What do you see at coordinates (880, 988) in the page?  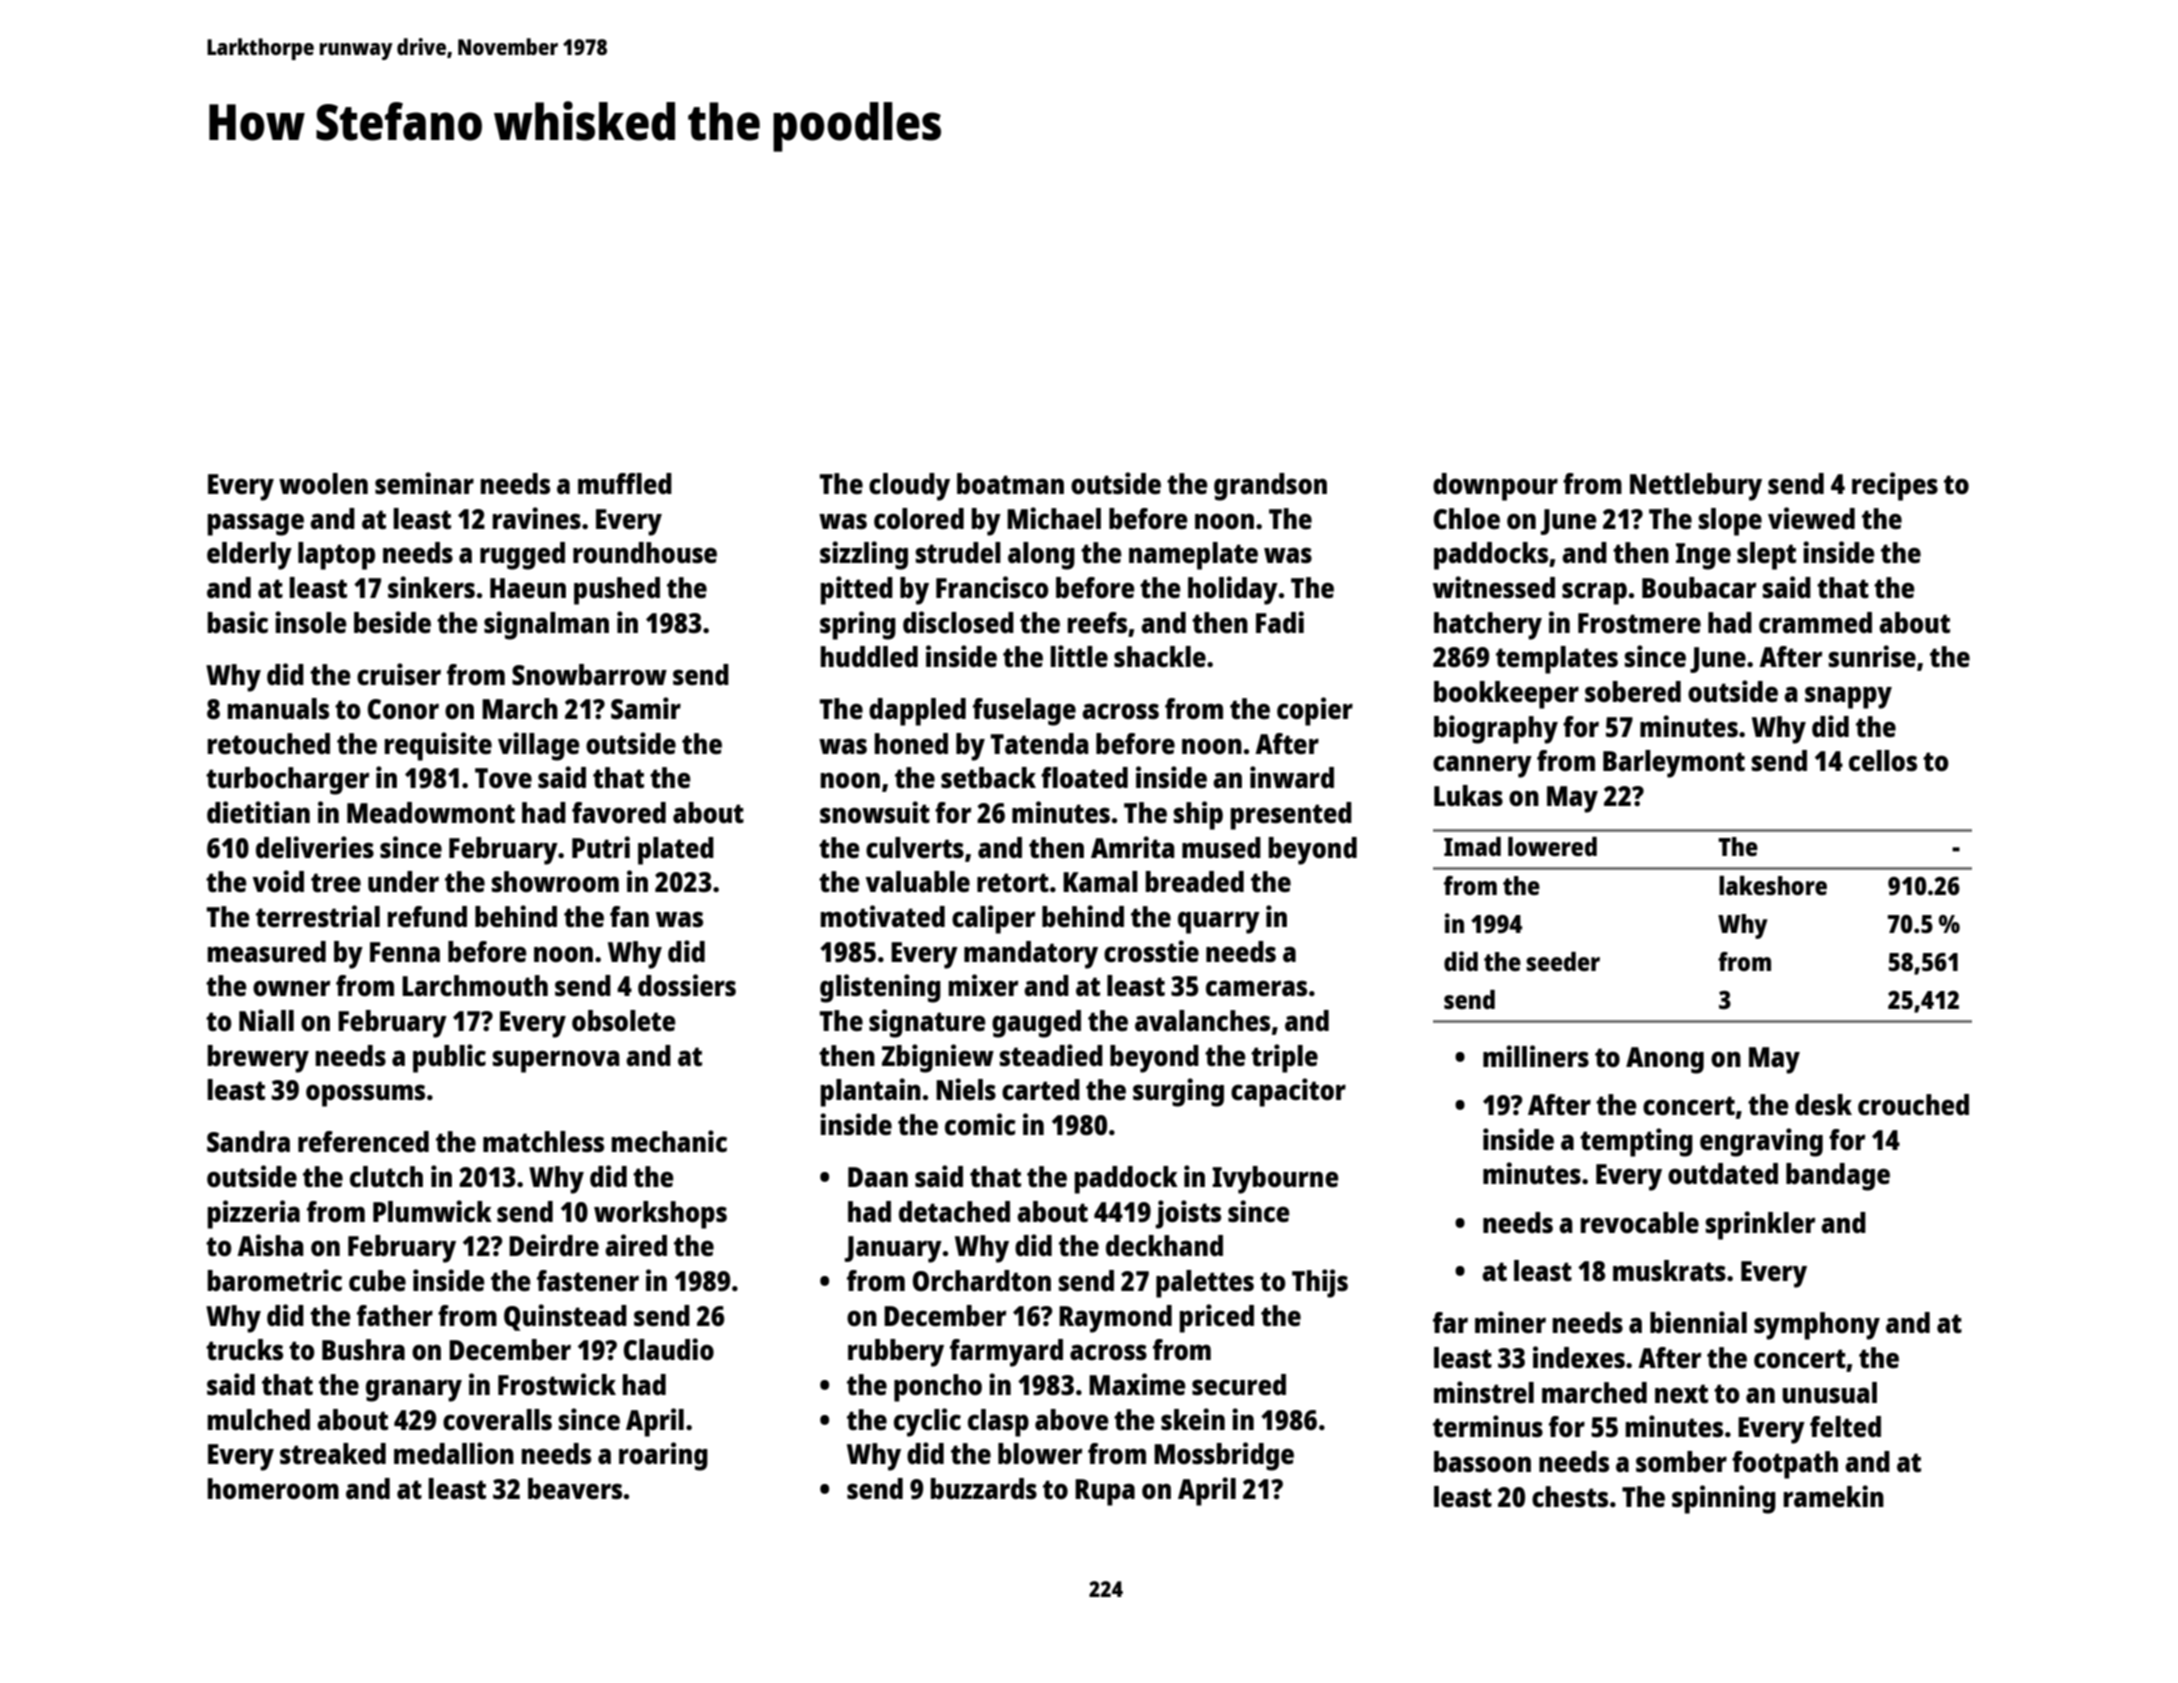 I see `glistening` at bounding box center [880, 988].
